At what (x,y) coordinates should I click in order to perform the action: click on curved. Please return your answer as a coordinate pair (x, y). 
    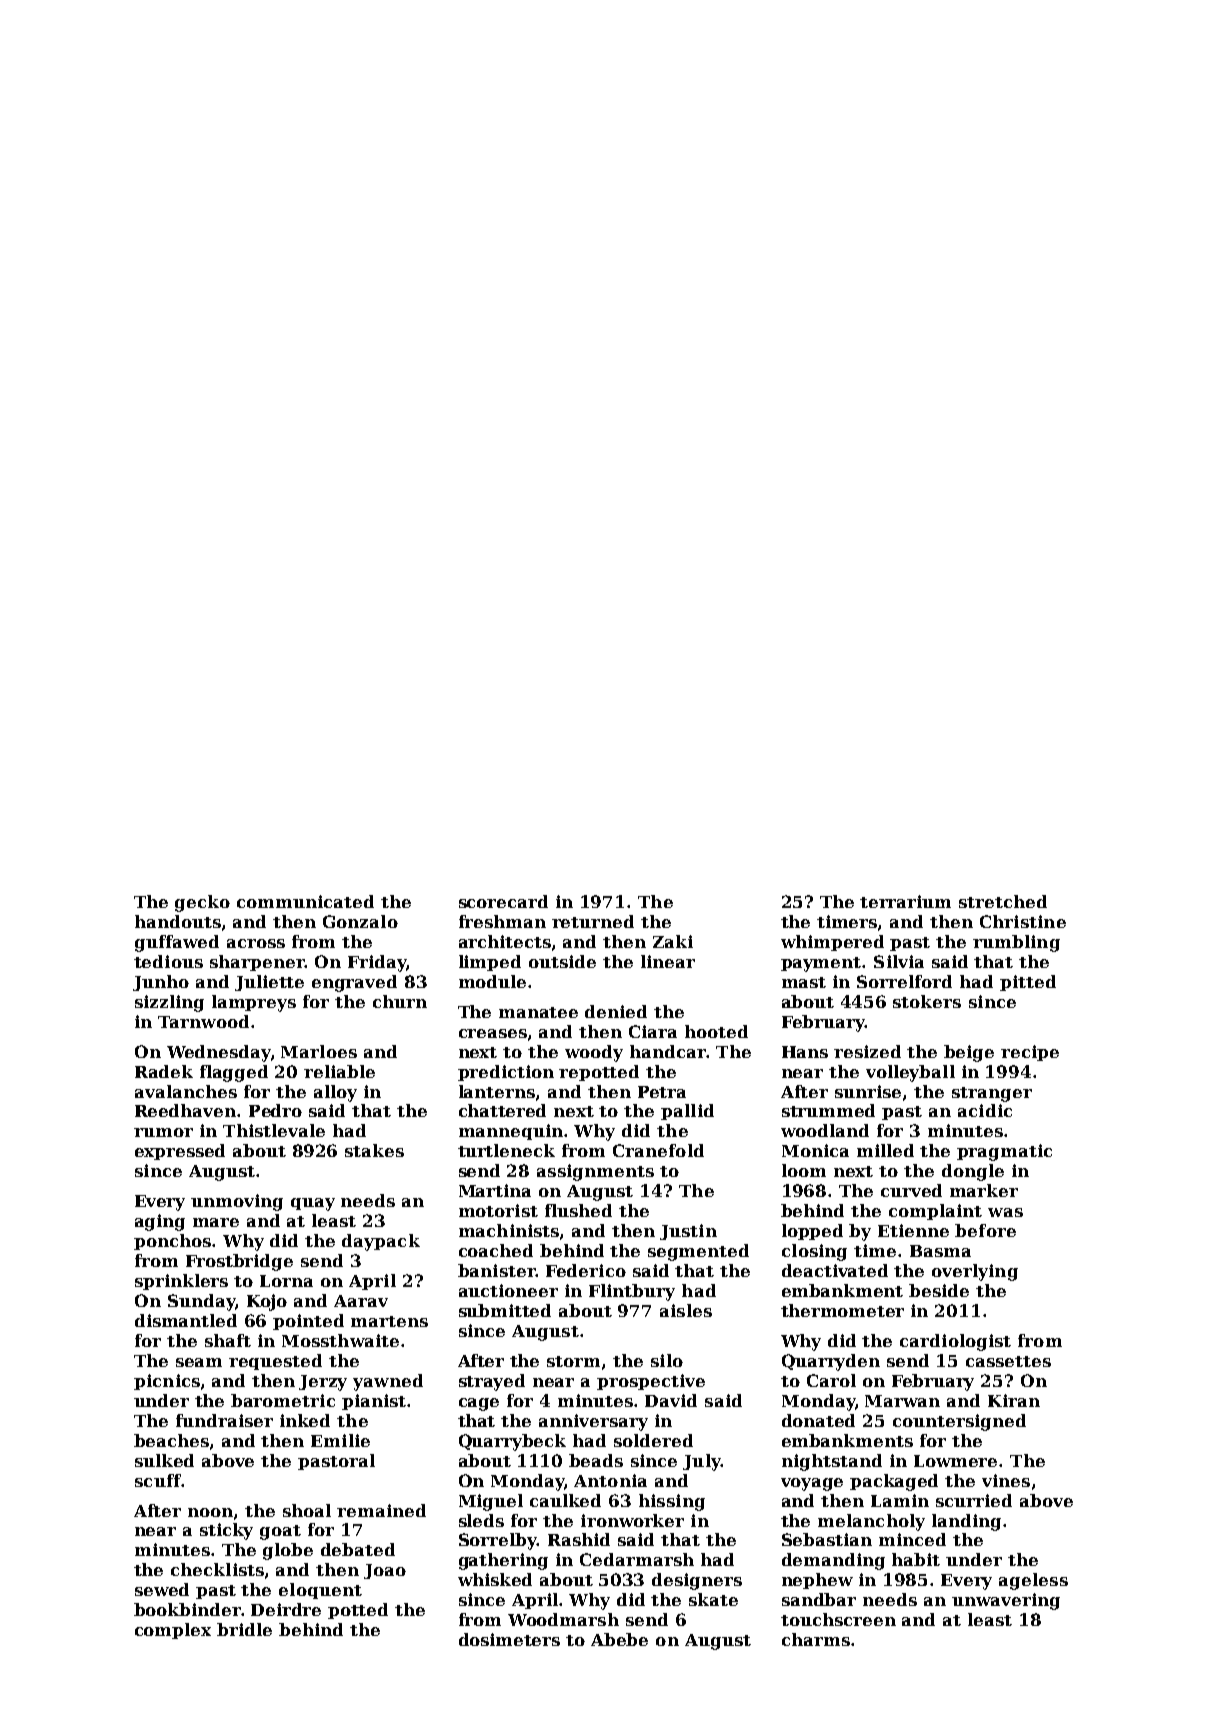
    Looking at the image, I should click on (911, 1190).
